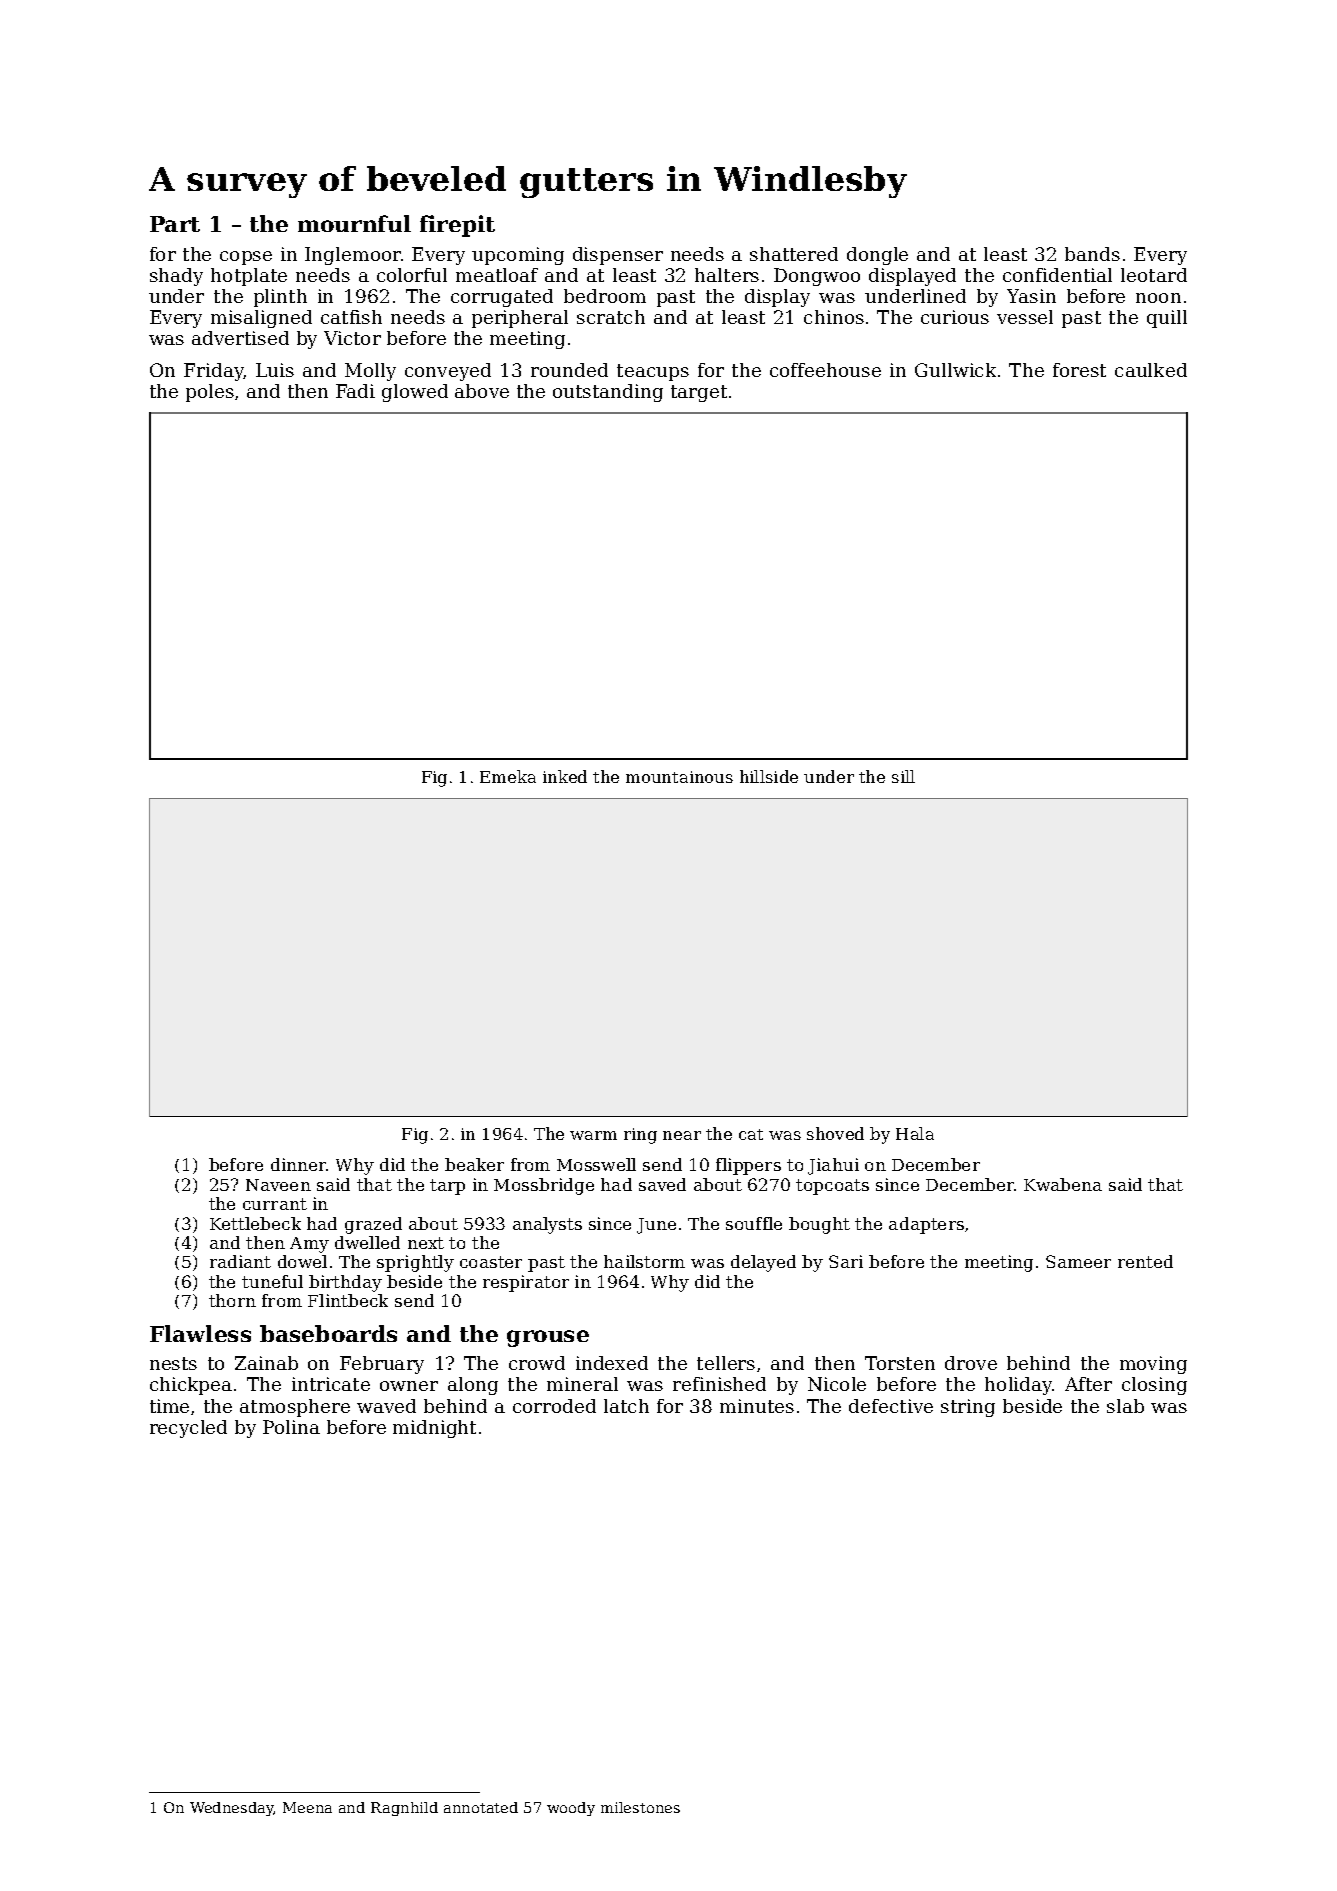  I want to click on bands, so click(1092, 254).
